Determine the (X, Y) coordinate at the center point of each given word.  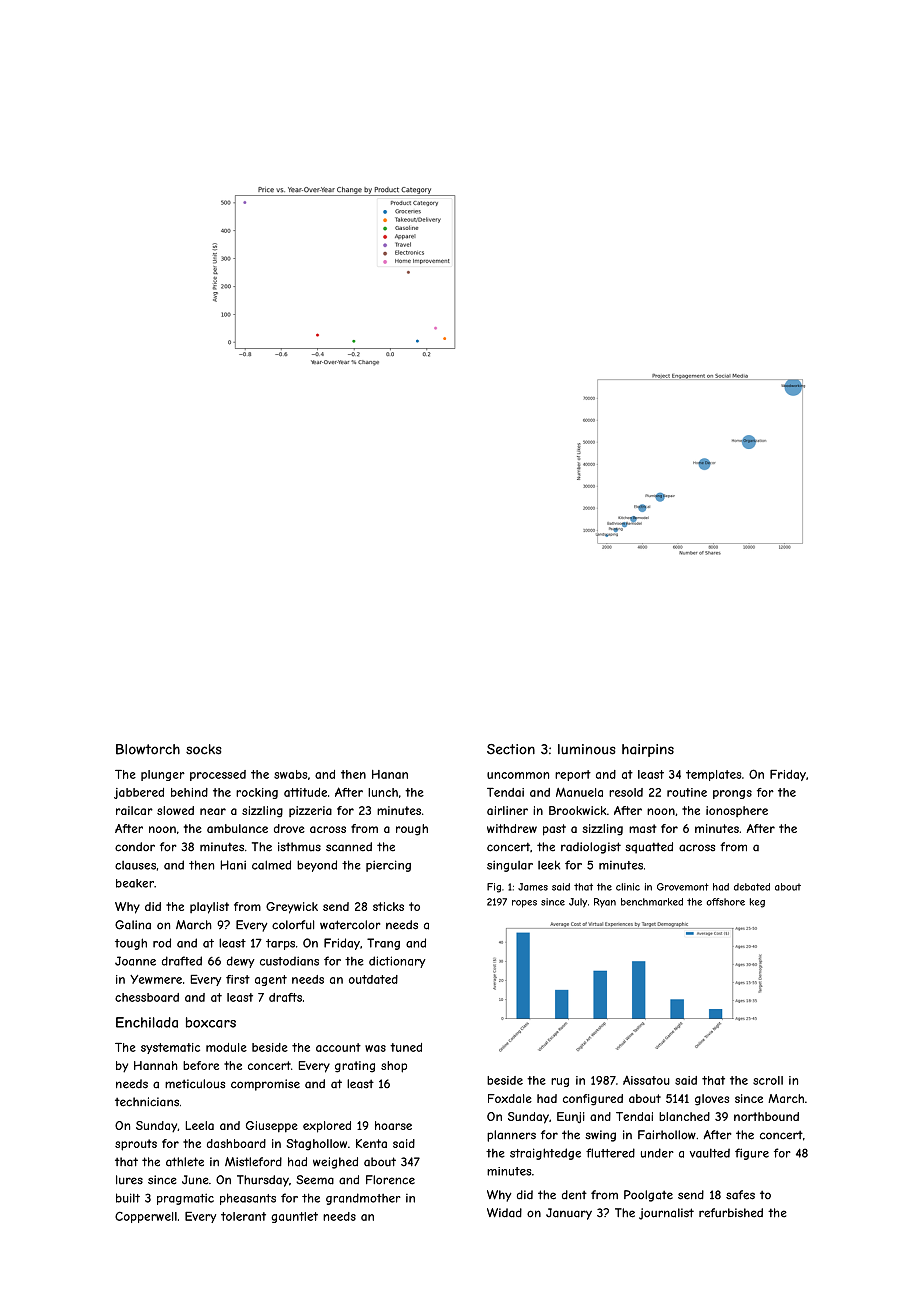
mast (642, 828)
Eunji (571, 1117)
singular (510, 866)
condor (135, 847)
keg (757, 903)
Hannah (156, 1065)
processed (218, 775)
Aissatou (646, 1080)
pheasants (248, 1199)
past (554, 830)
